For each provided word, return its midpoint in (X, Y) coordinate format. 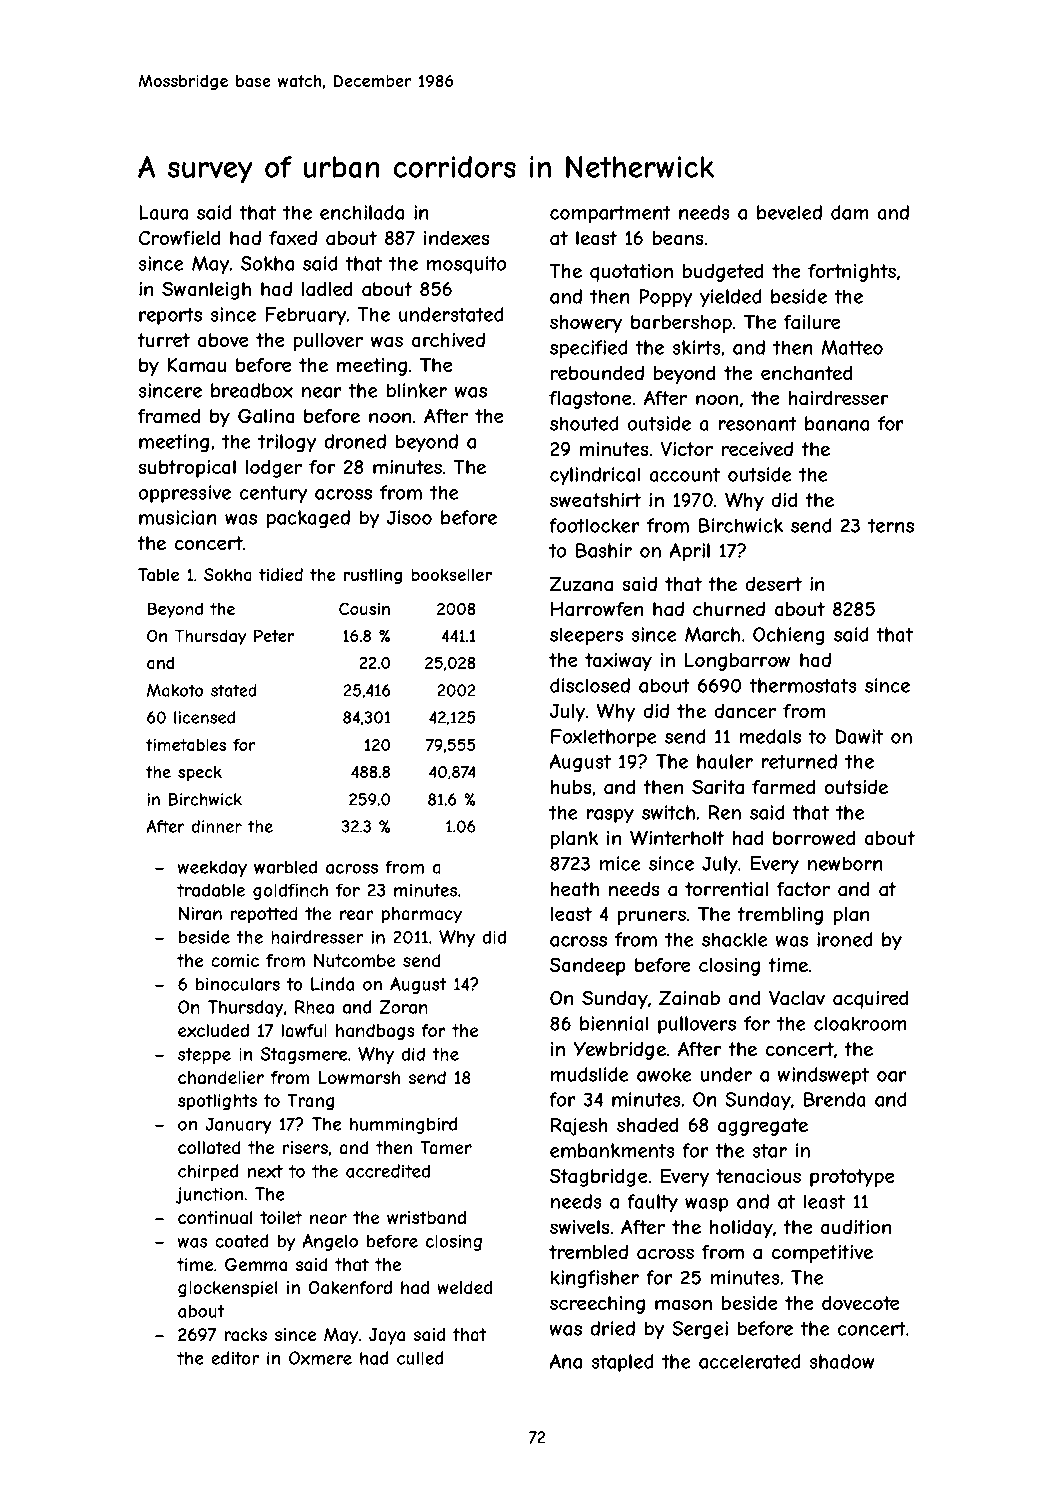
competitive (822, 1254)
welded (464, 1287)
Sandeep (587, 966)
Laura (163, 212)
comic (235, 960)
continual (215, 1217)
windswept (823, 1076)
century (273, 495)
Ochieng (788, 636)
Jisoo (409, 517)
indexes (457, 238)
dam (849, 212)
